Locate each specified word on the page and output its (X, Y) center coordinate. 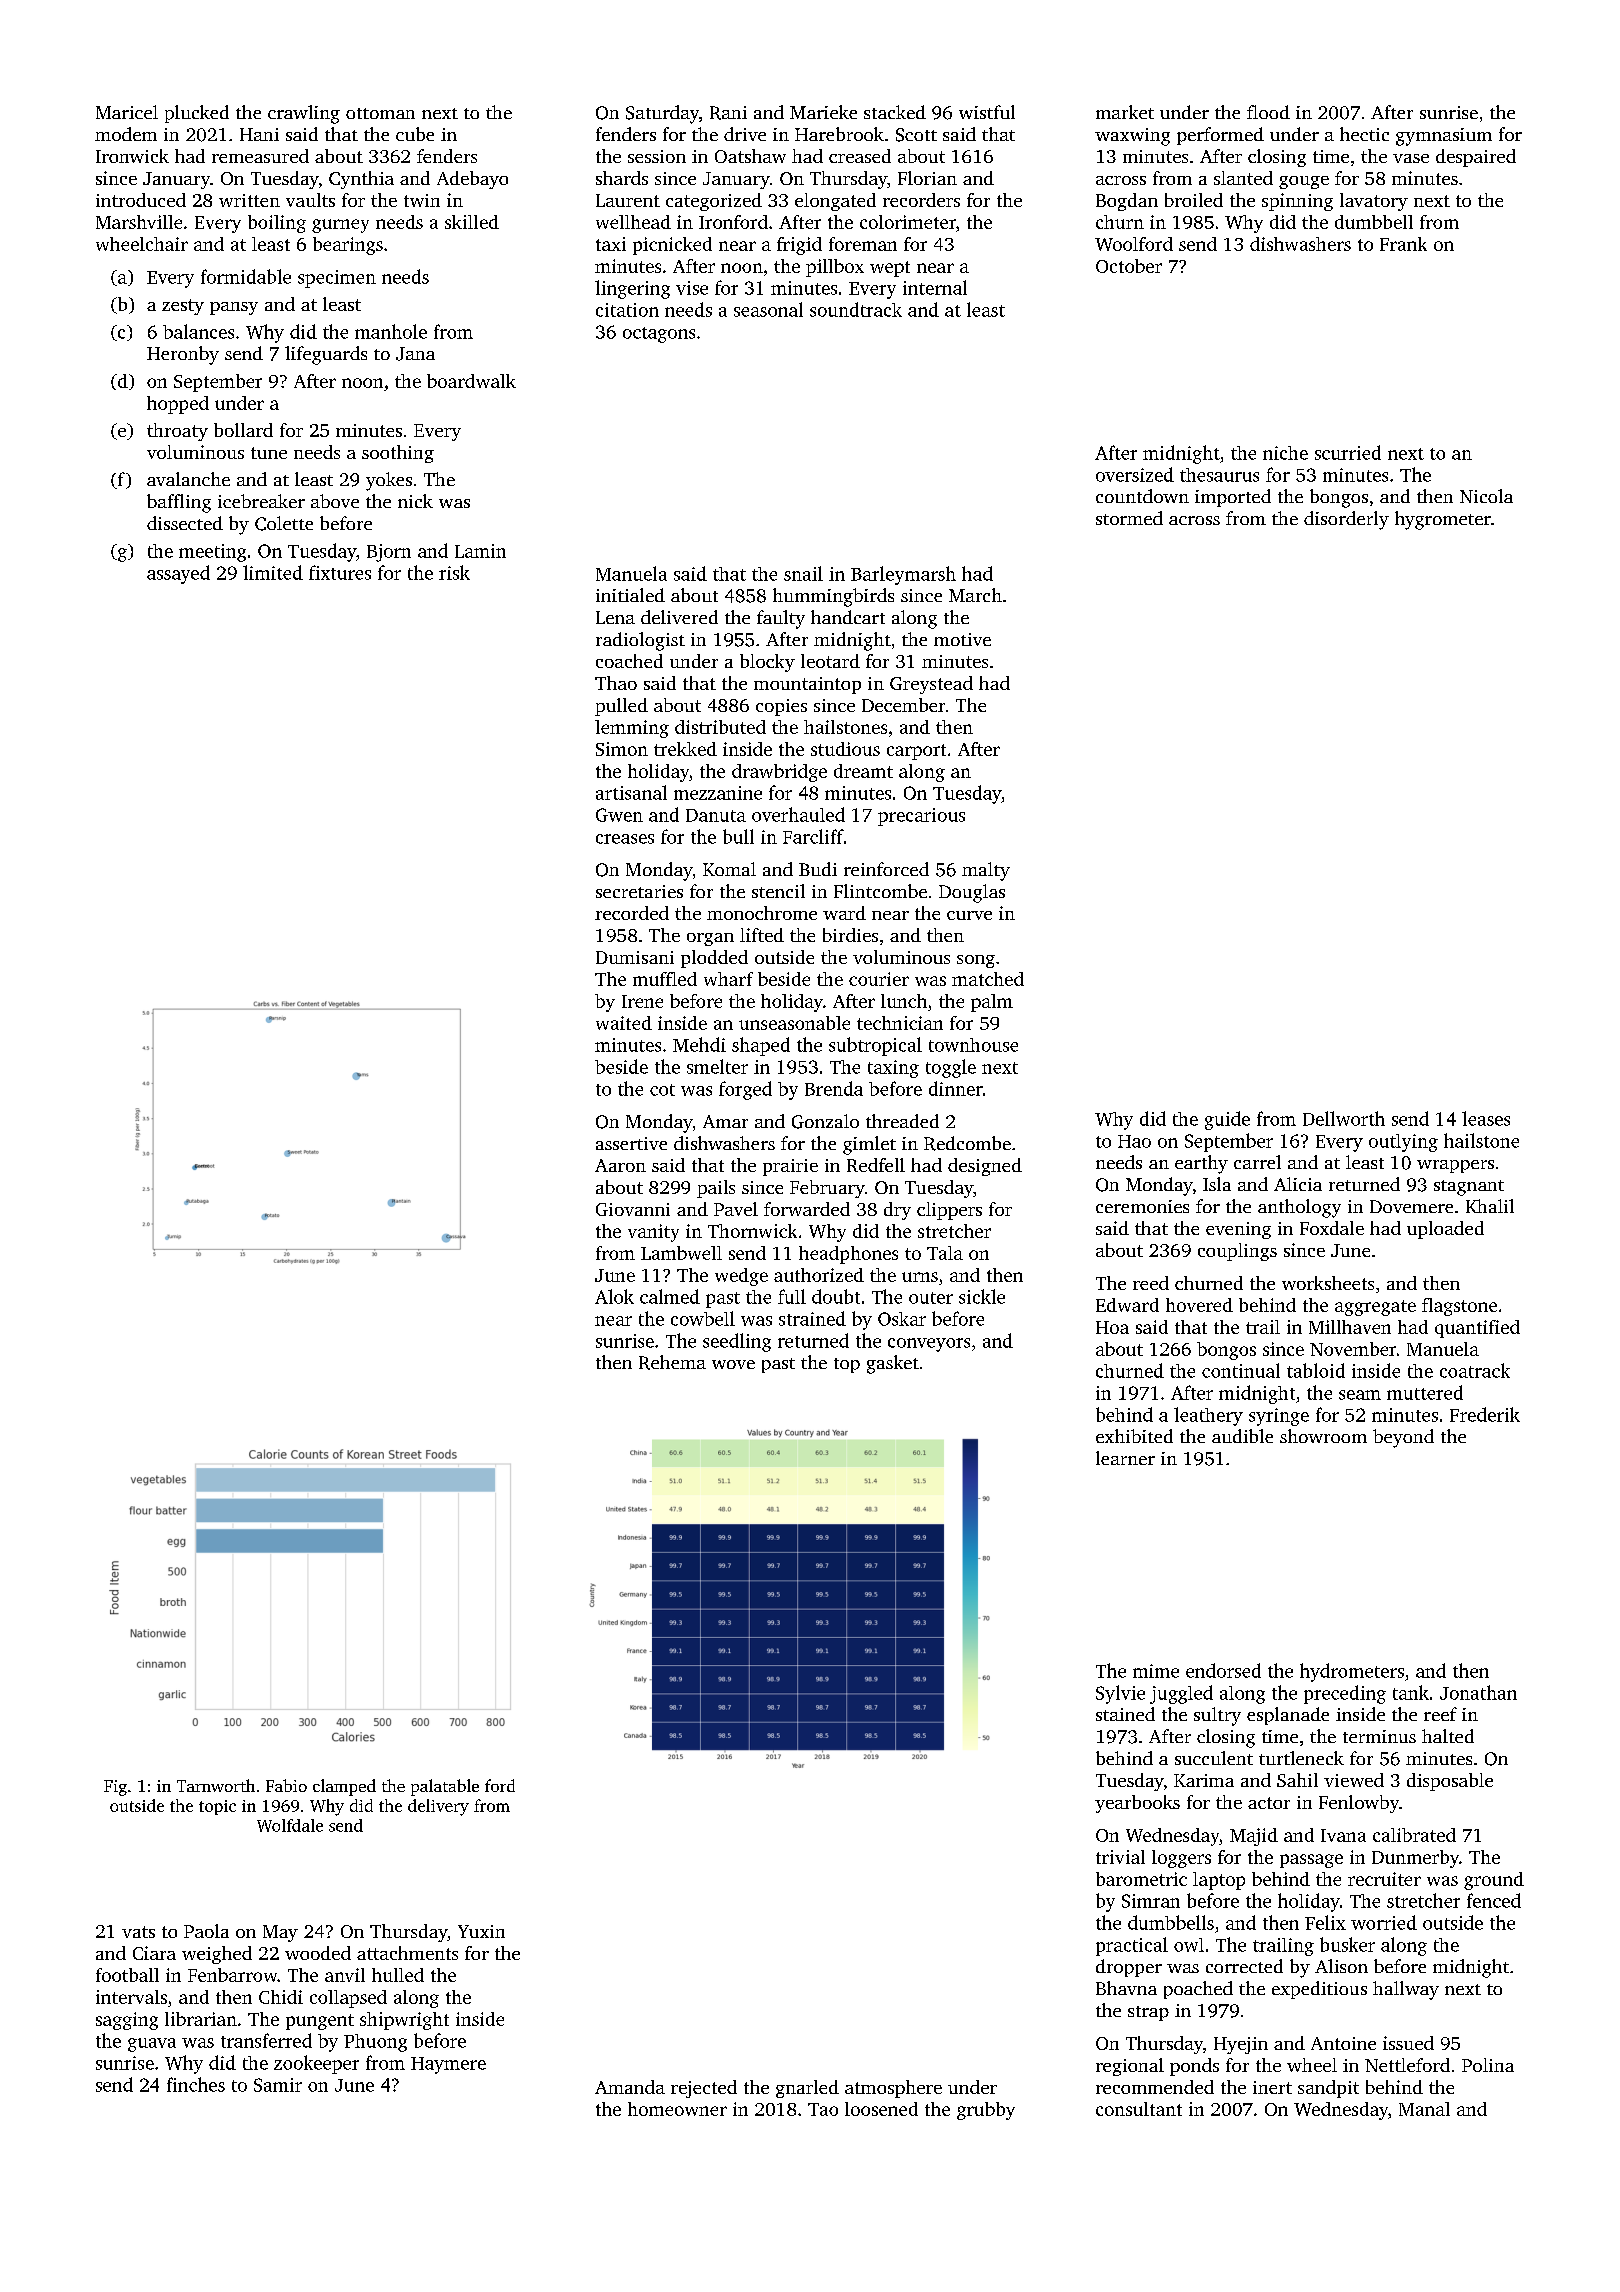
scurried (1348, 452)
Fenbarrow (233, 1975)
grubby (986, 2111)
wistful (987, 112)
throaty (177, 432)
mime (1156, 1671)
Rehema (672, 1362)
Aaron (620, 1165)
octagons (659, 335)
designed (985, 1167)
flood (1268, 112)
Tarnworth (216, 1785)
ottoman (380, 113)
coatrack (1475, 1370)
